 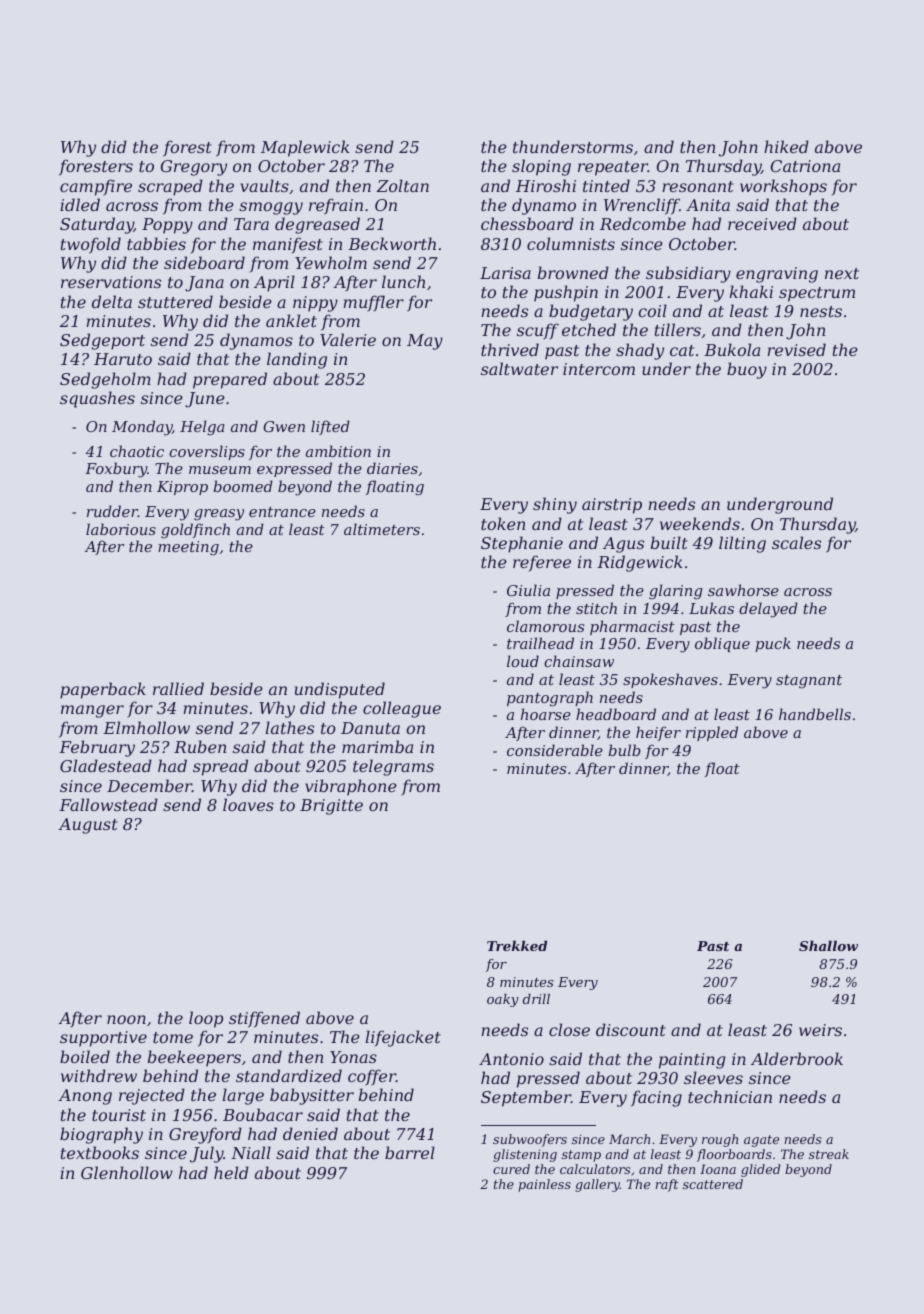 I want to click on streak, so click(x=829, y=1154).
